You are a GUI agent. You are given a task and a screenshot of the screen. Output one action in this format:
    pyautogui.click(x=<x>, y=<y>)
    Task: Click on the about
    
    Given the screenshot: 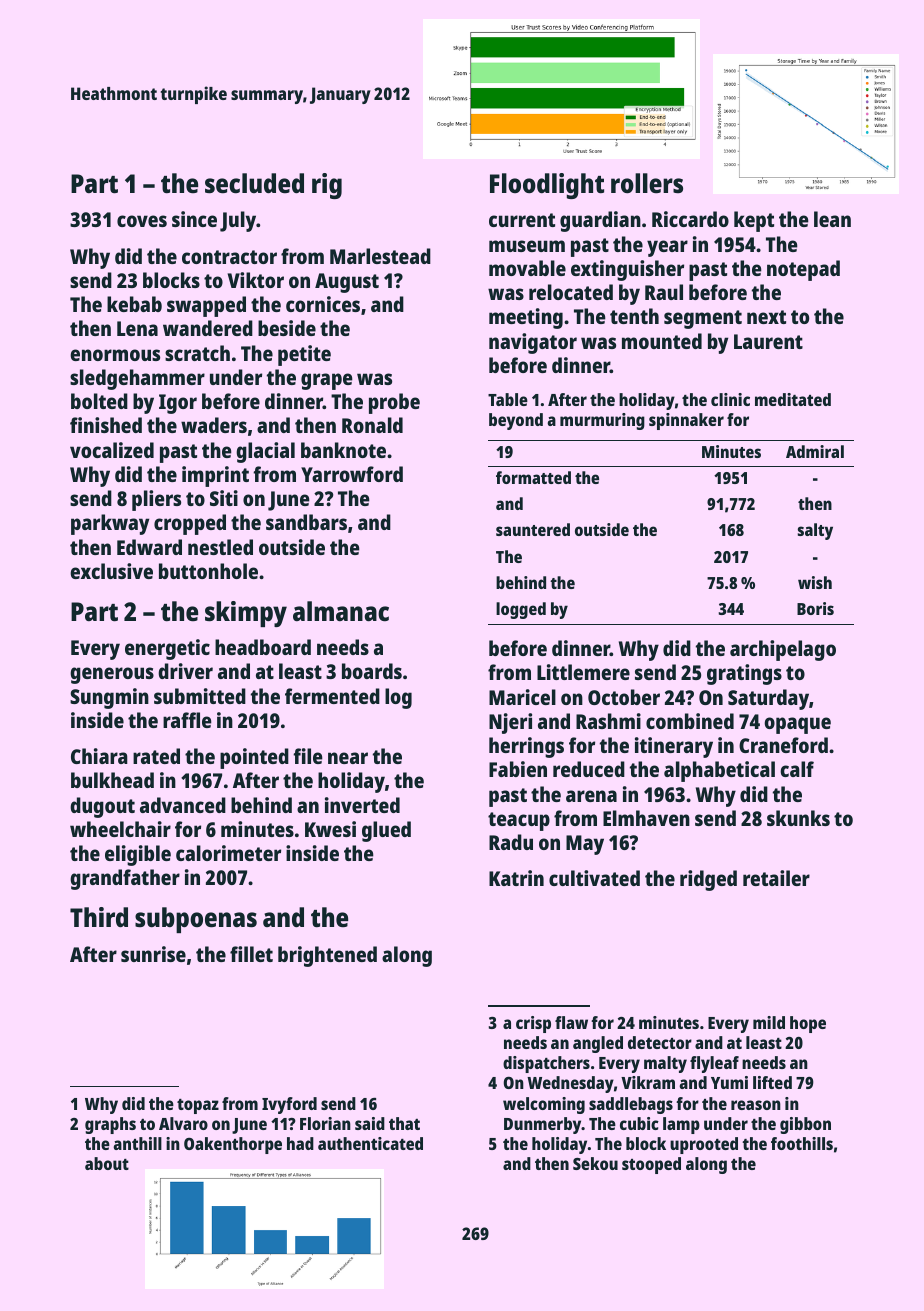 What is the action you would take?
    pyautogui.click(x=107, y=1163)
